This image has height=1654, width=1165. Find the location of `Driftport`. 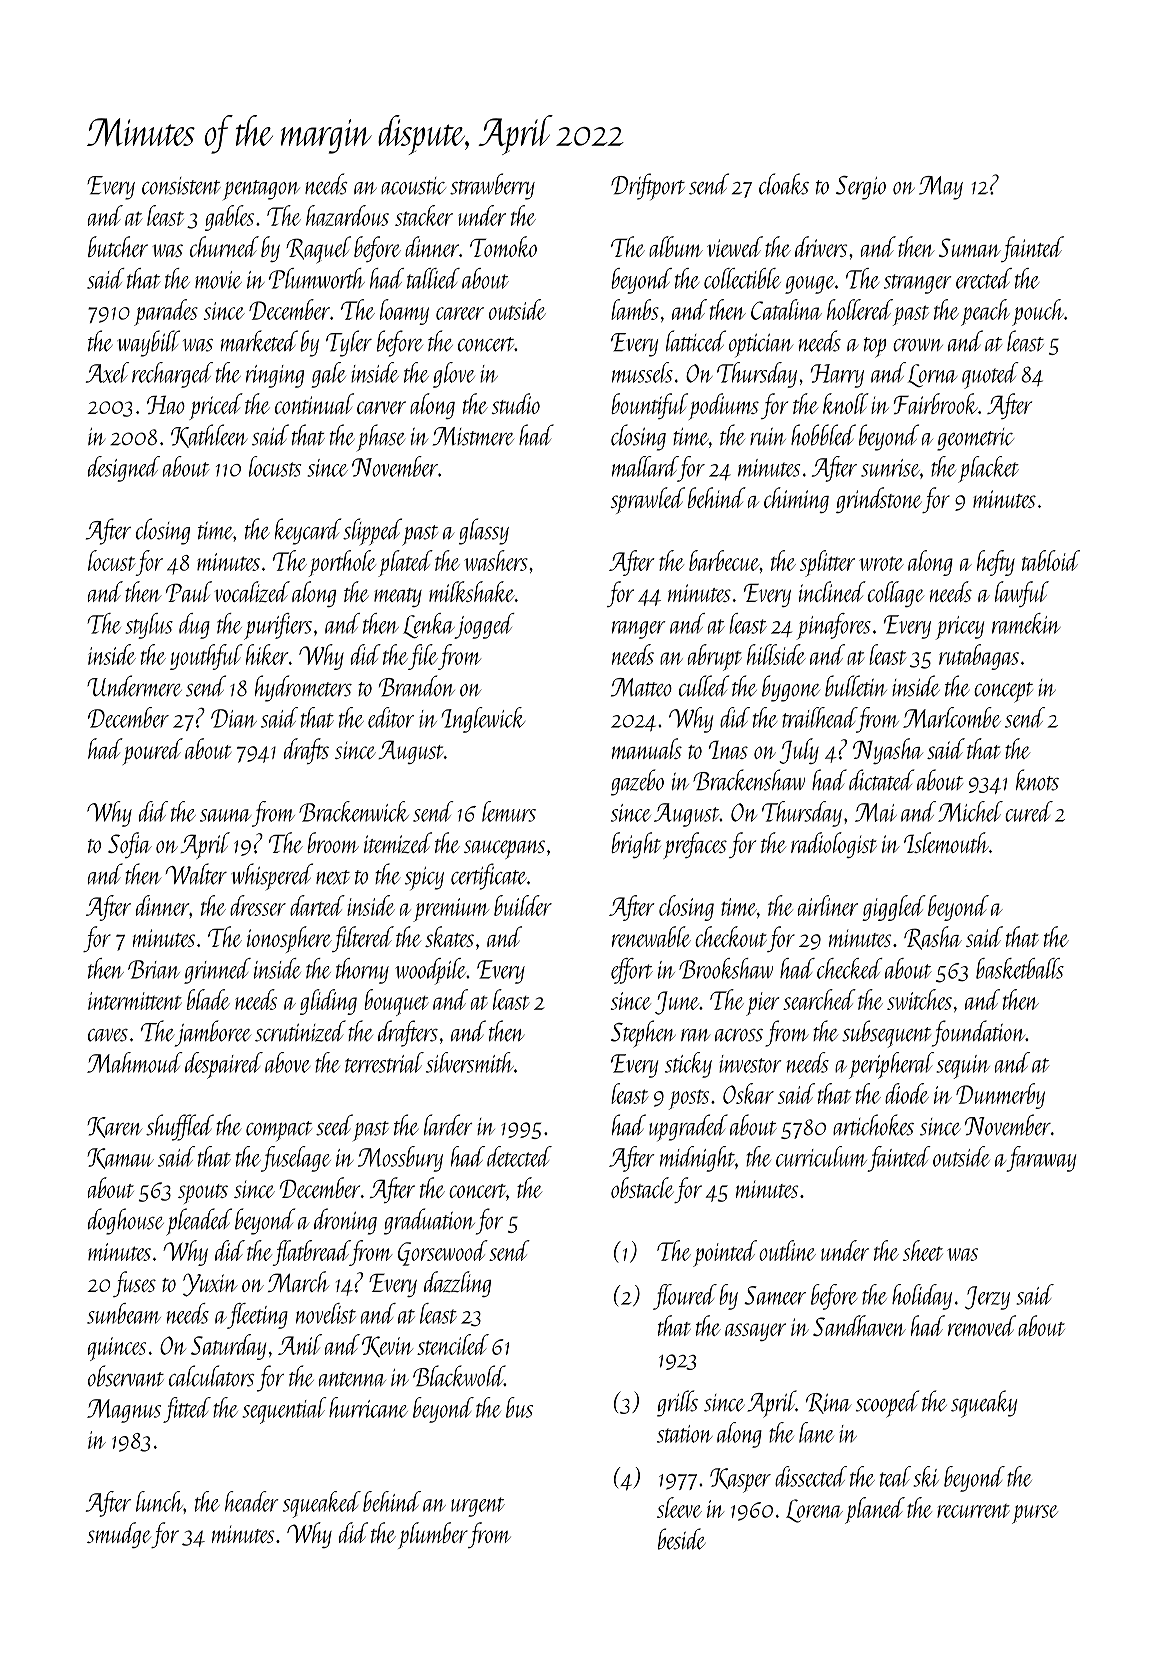

Driftport is located at coordinates (648, 186).
